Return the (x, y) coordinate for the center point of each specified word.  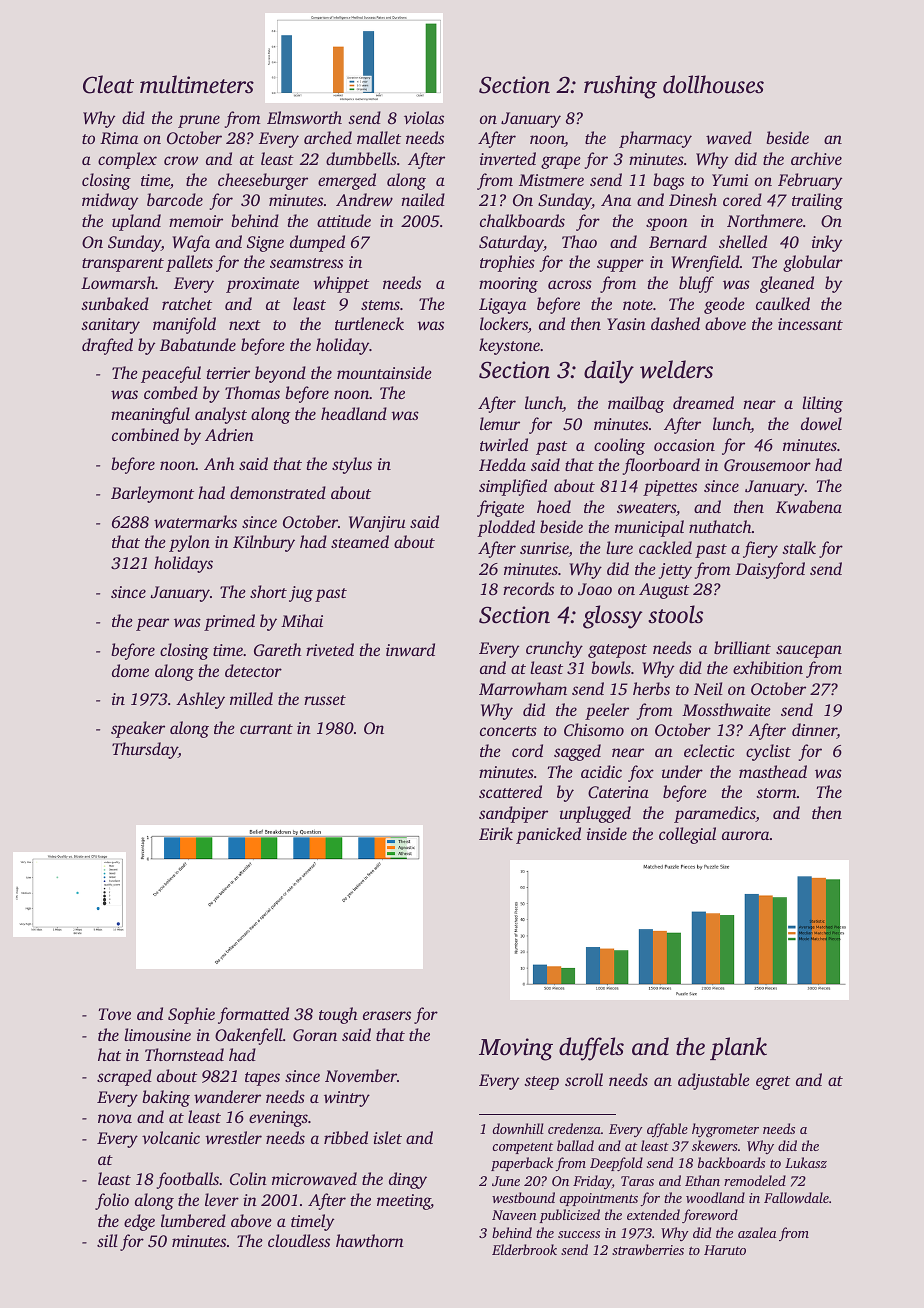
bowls (611, 667)
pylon (189, 543)
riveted (330, 649)
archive (816, 158)
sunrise (544, 549)
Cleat (108, 84)
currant (266, 729)
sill (107, 1240)
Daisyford (770, 570)
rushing (620, 87)
